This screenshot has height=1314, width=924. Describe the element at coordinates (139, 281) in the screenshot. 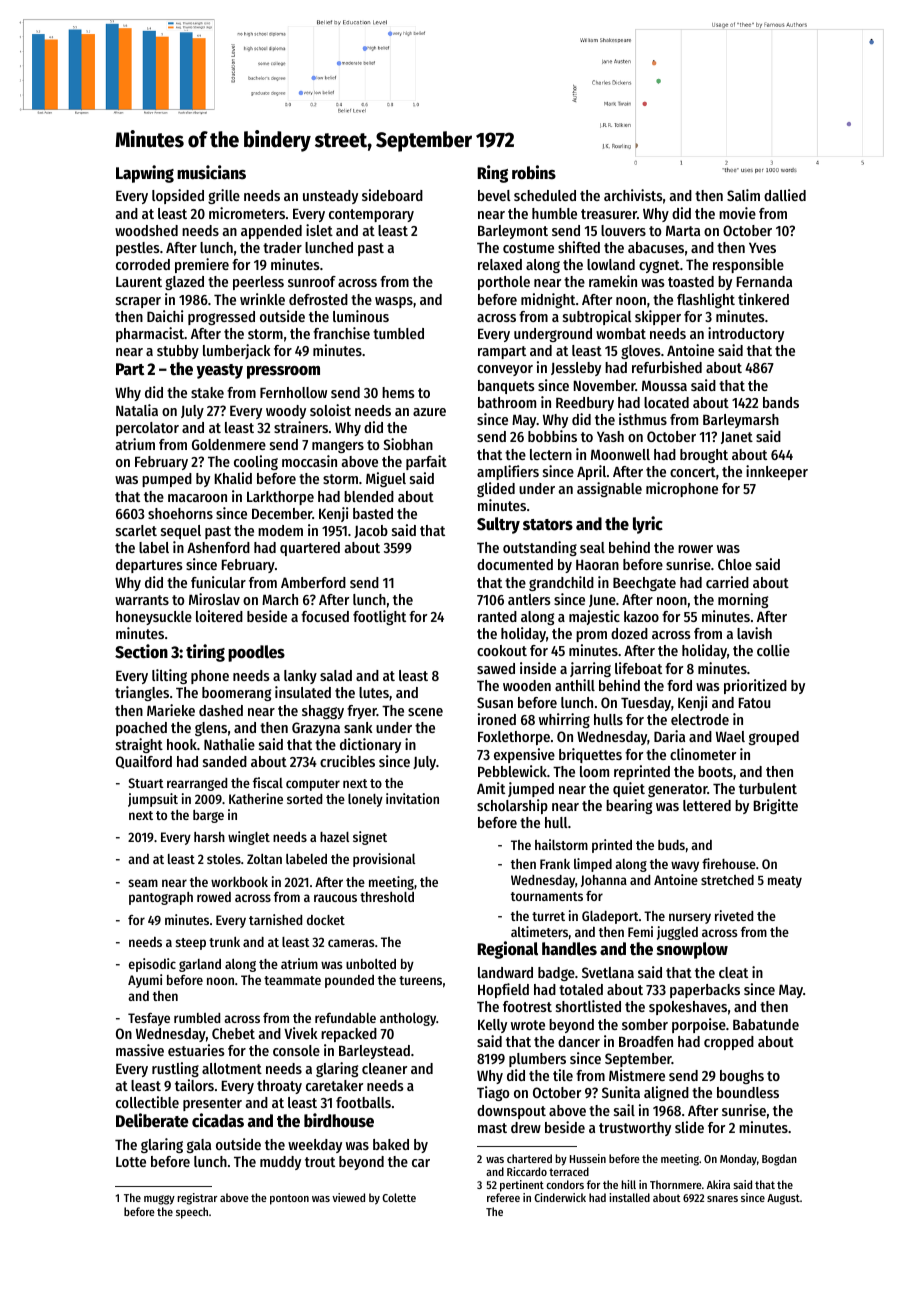

I see `Laurent` at that location.
